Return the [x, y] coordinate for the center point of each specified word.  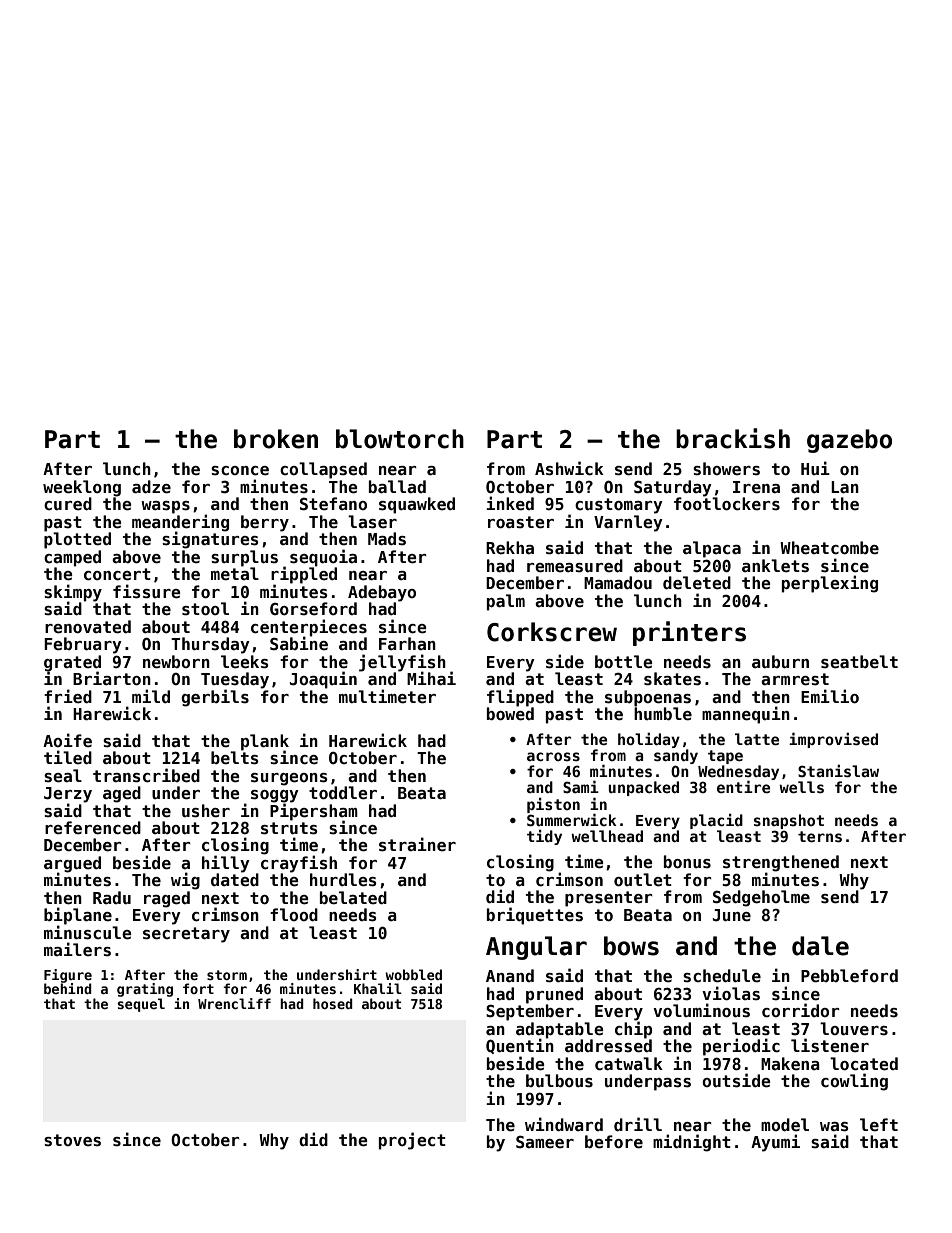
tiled [68, 757]
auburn [780, 661]
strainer [417, 844]
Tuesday [235, 680]
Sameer [545, 1142]
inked [510, 503]
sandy [676, 756]
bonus [687, 861]
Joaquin [323, 680]
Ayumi [775, 1143]
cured [68, 503]
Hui [815, 468]
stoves [72, 1140]
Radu [112, 897]
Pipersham [314, 811]
